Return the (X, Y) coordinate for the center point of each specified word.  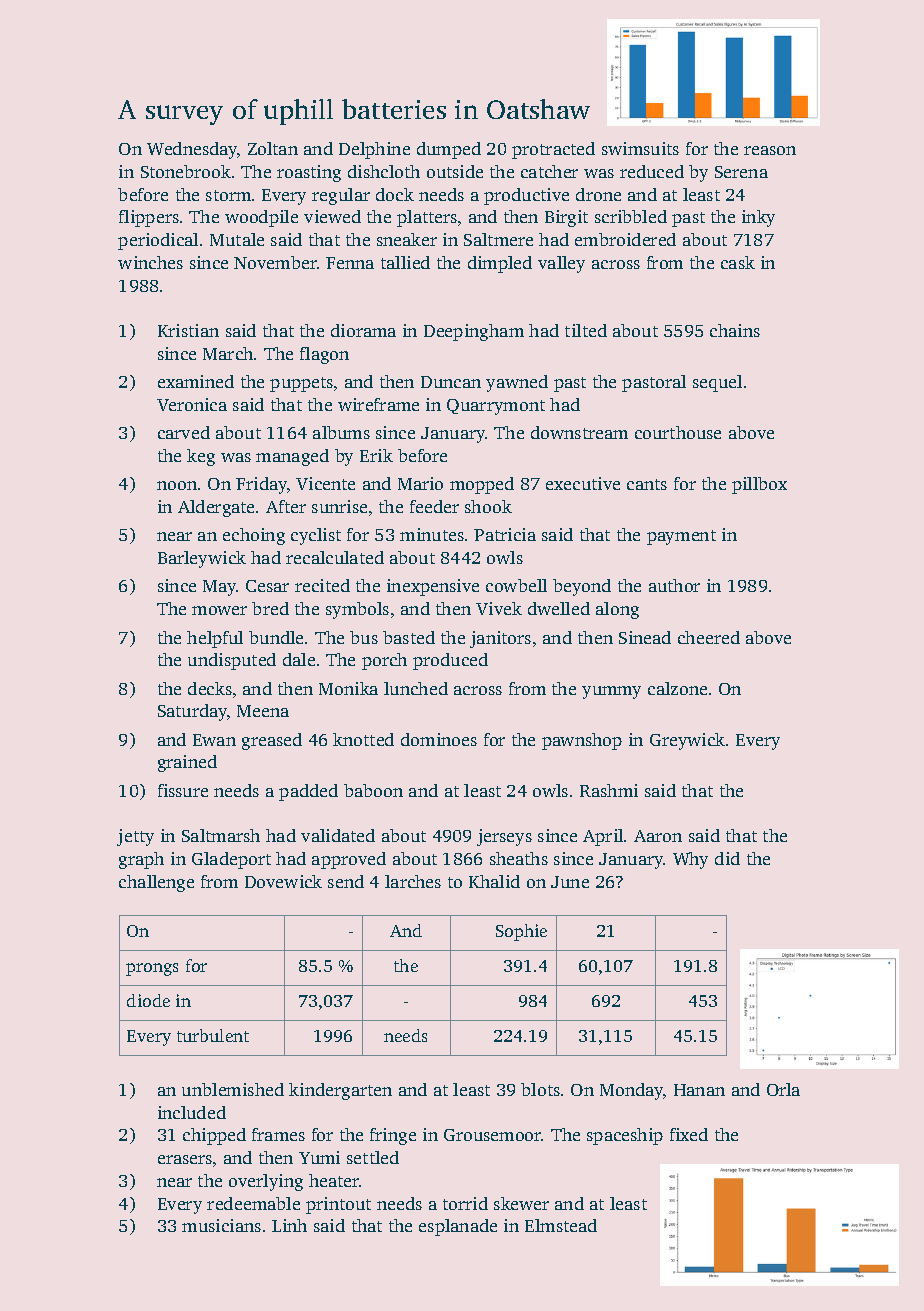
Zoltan (273, 148)
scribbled (631, 216)
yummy (611, 692)
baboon (373, 790)
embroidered (625, 239)
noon (177, 485)
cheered (709, 637)
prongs (152, 969)
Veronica (192, 404)
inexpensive (433, 587)
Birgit (566, 218)
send (346, 881)
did (727, 858)
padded (308, 792)
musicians (221, 1225)
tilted (586, 330)
